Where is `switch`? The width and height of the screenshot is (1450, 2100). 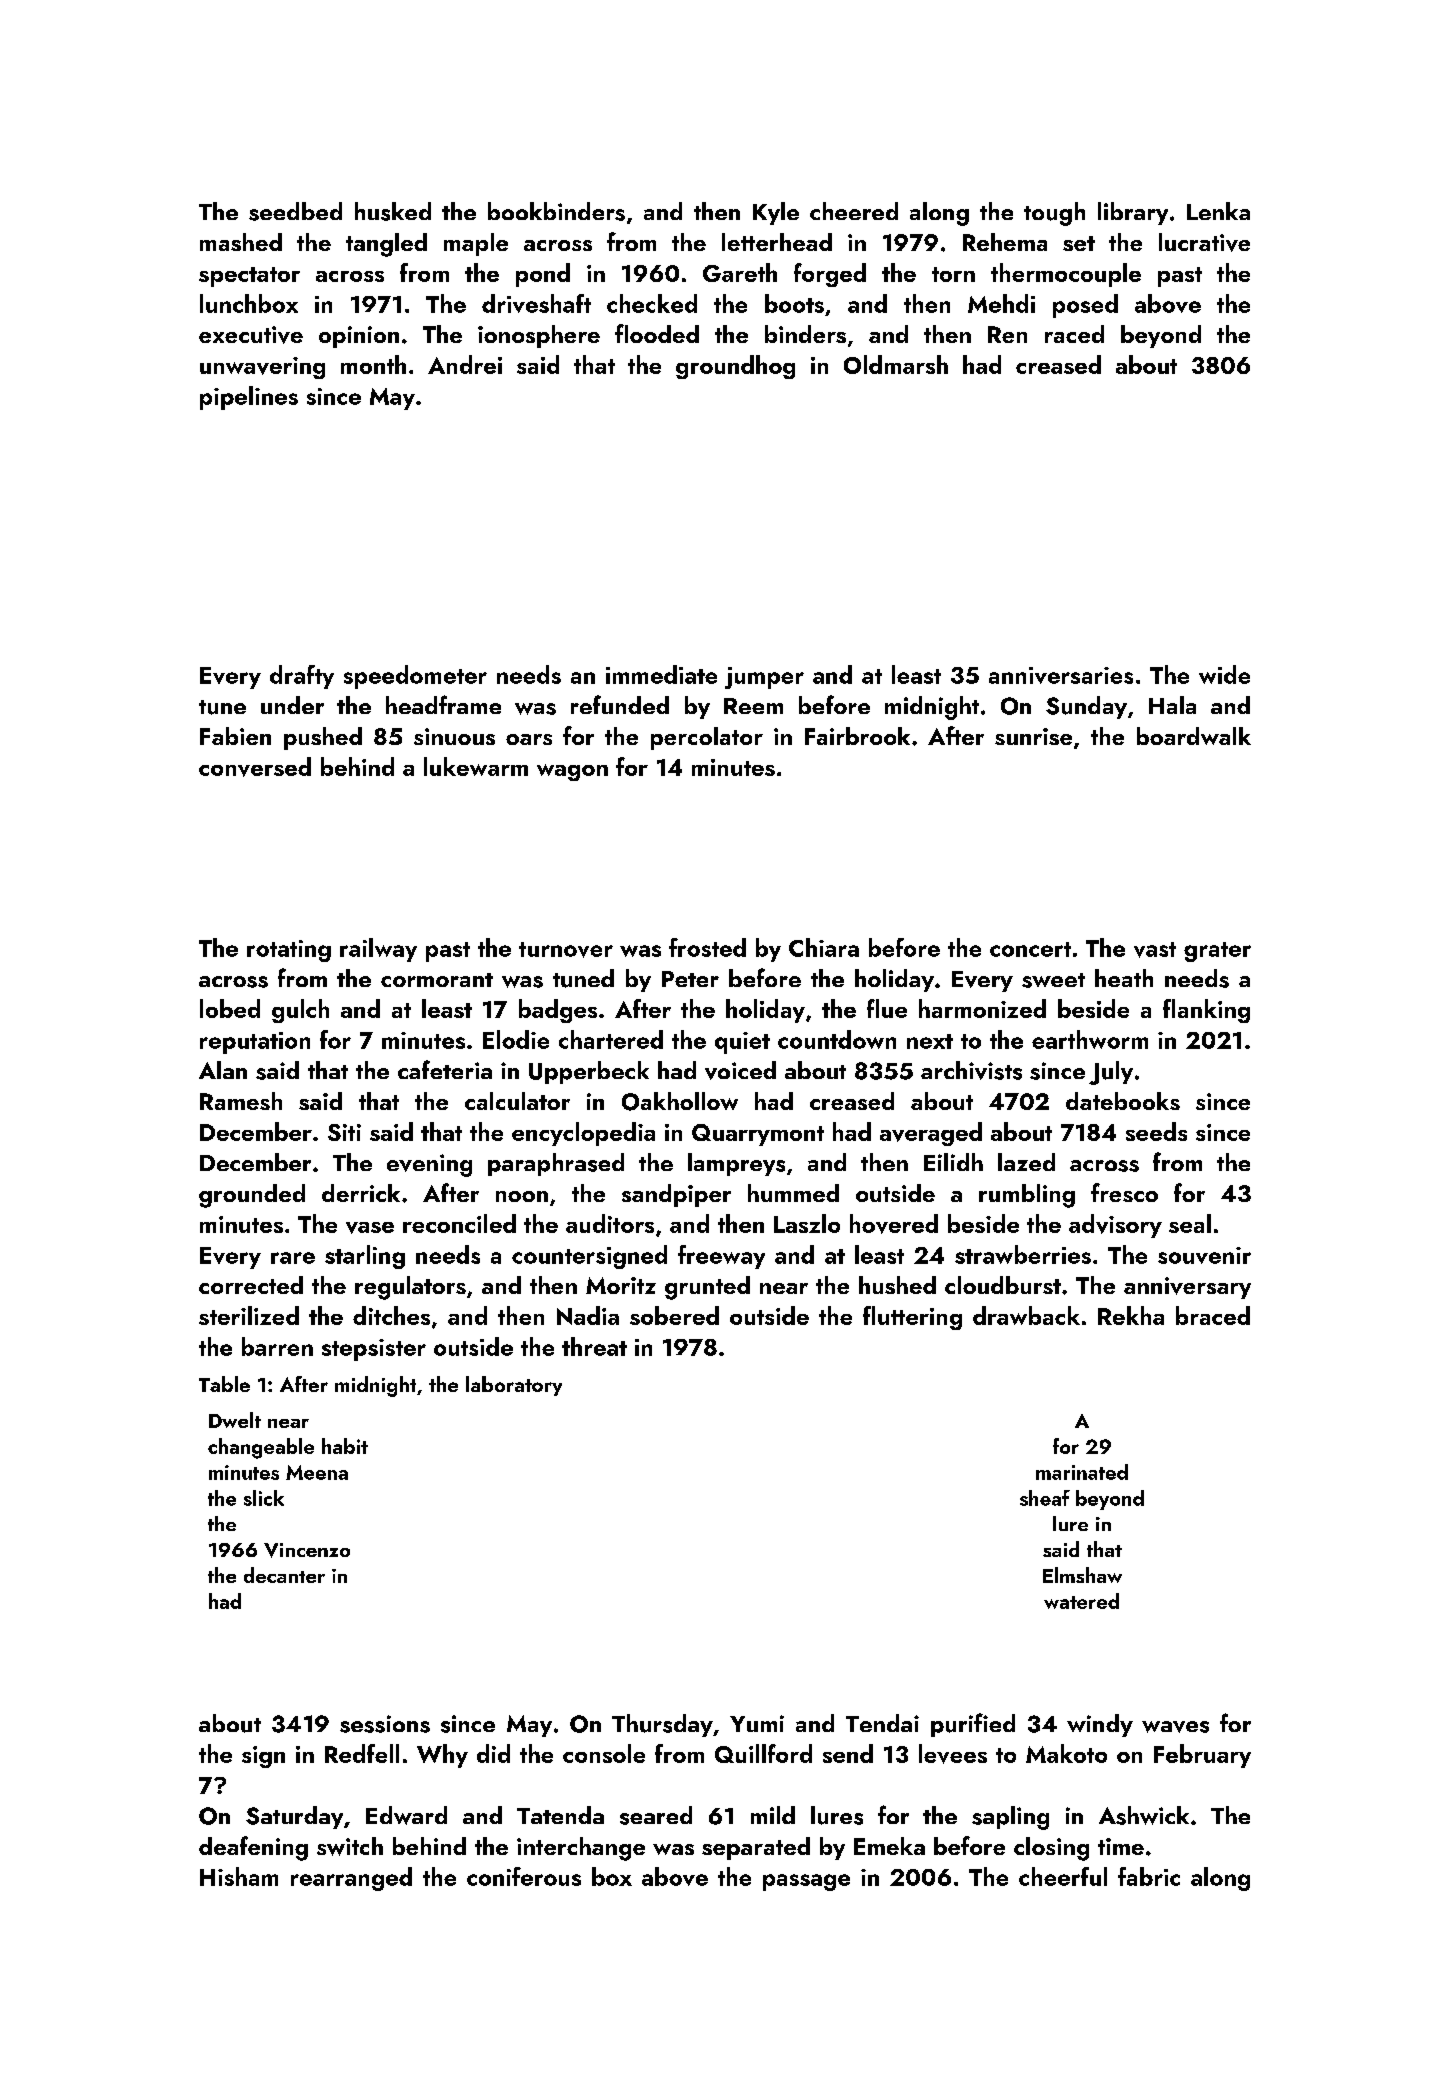
switch is located at coordinates (350, 1846).
